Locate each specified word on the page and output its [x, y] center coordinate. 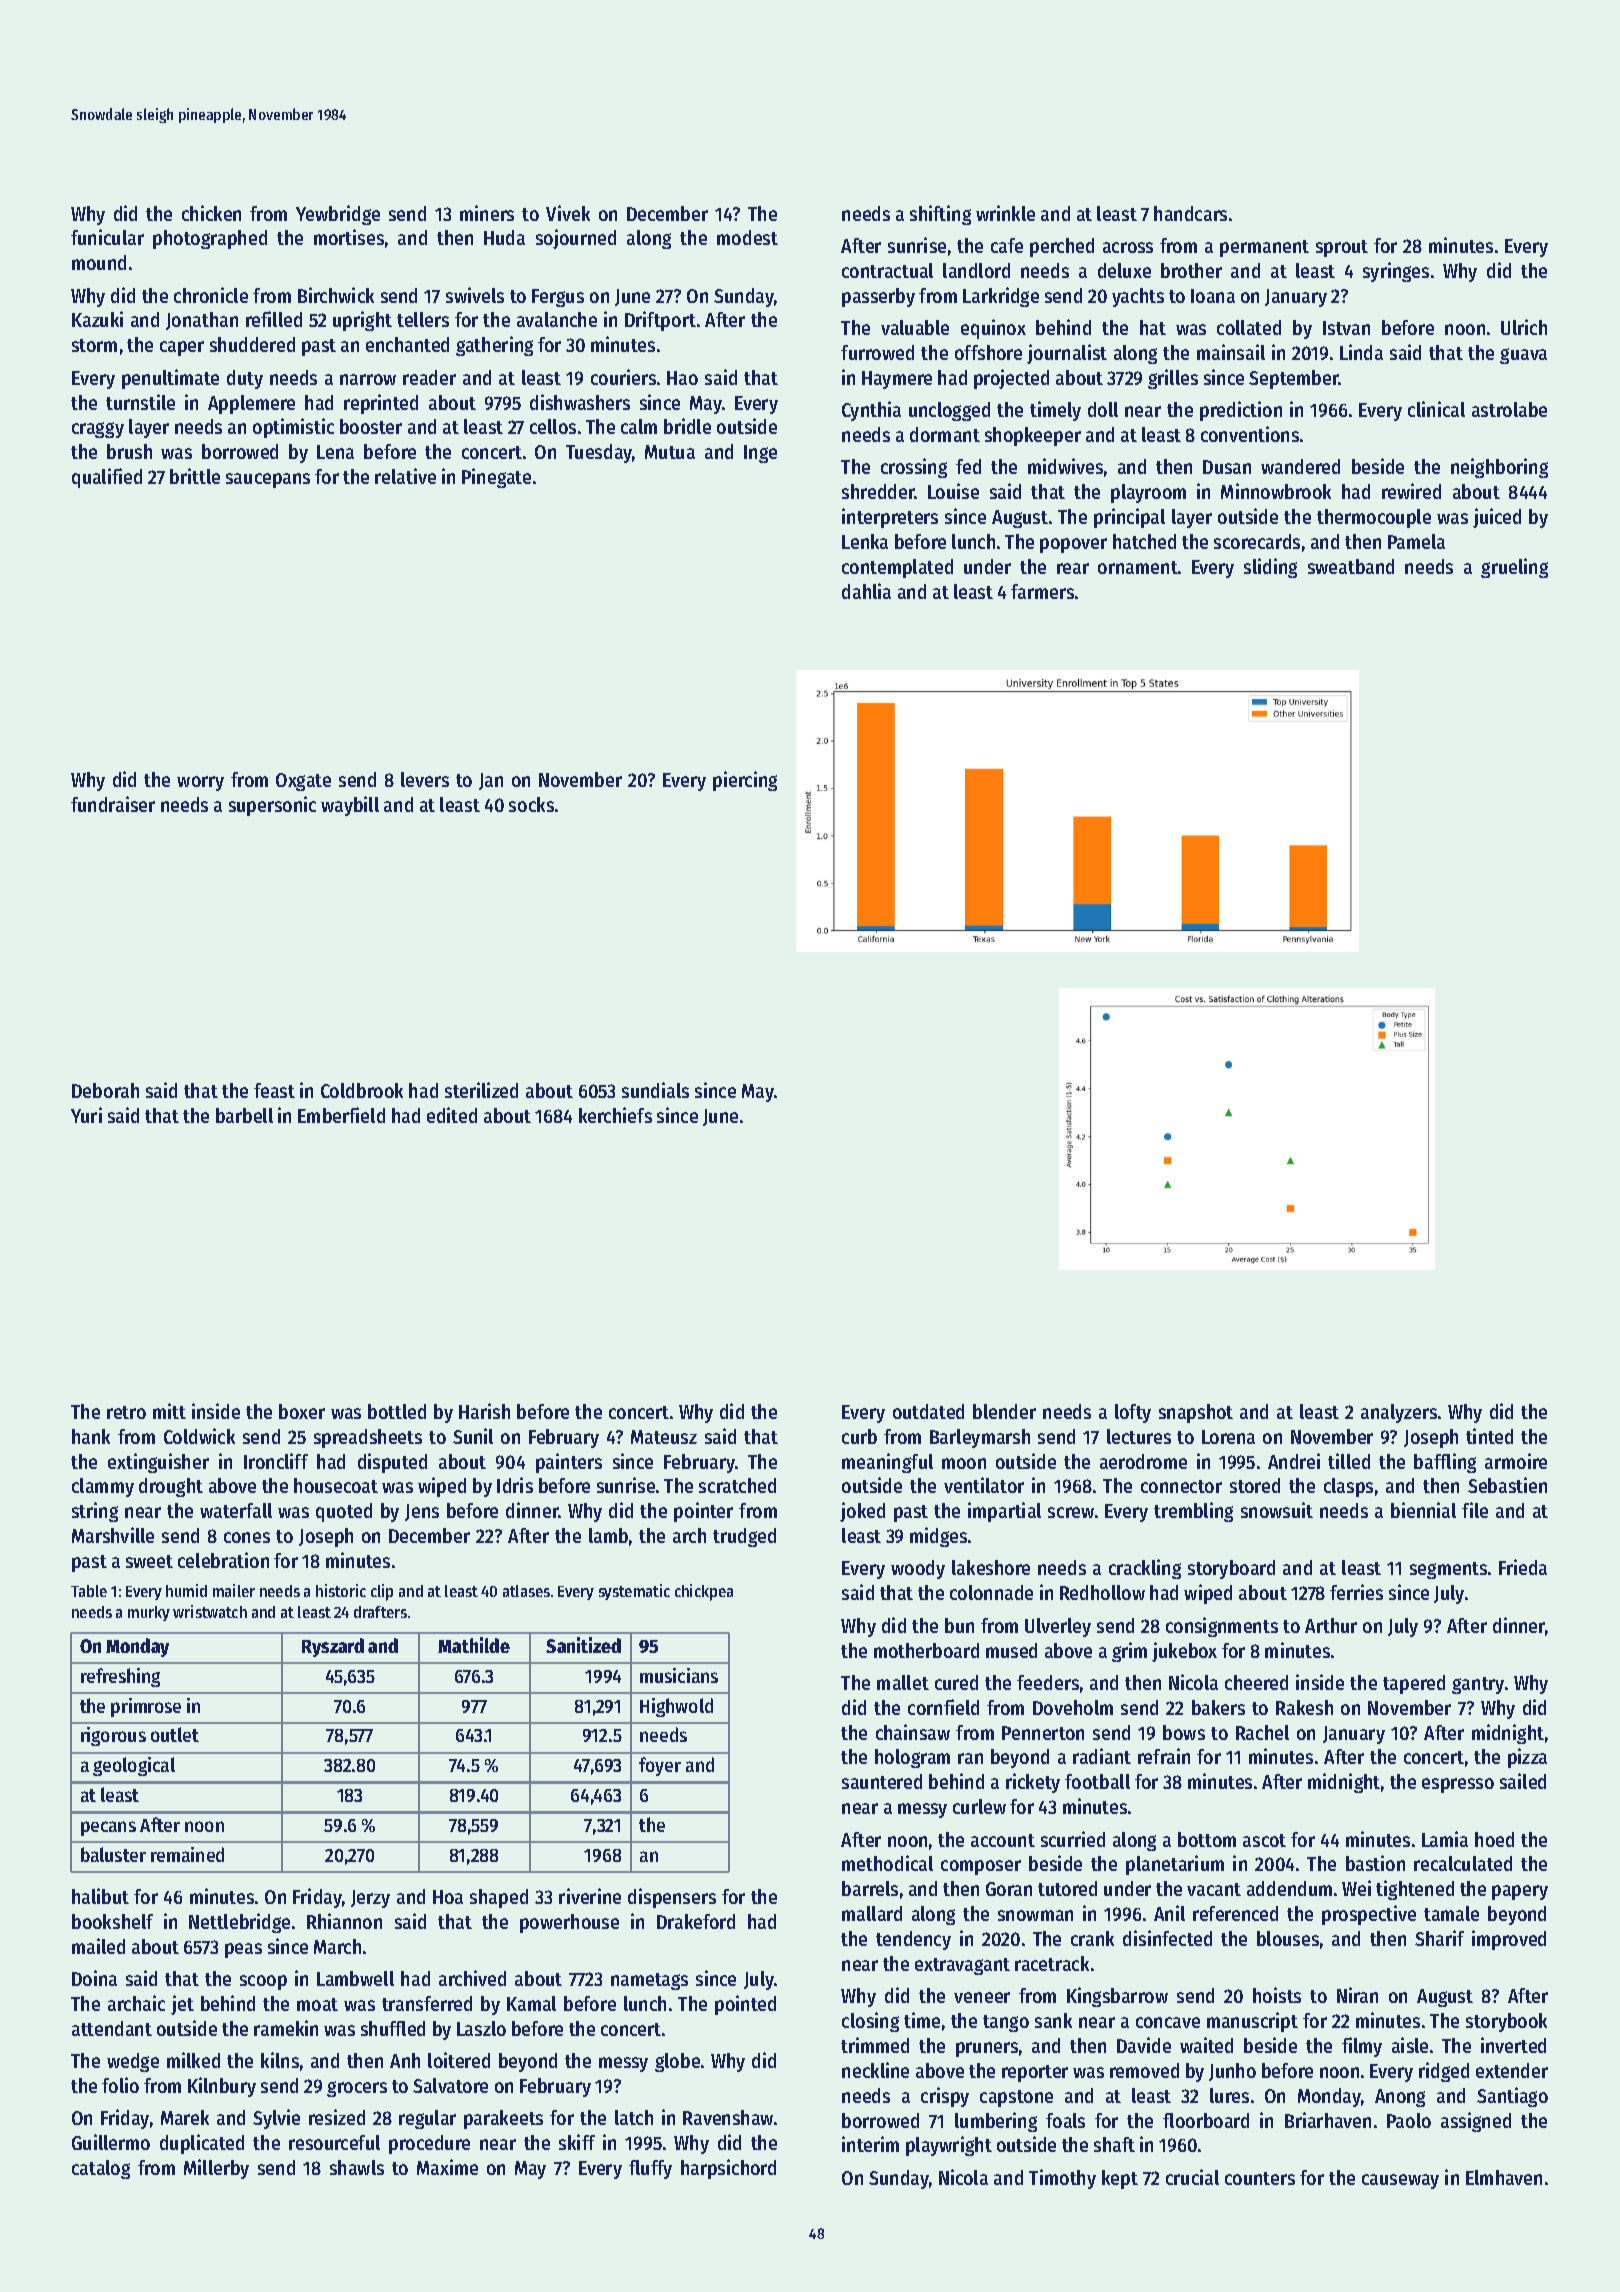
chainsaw [913, 1732]
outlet [175, 1734]
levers [425, 779]
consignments [1222, 1627]
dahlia [866, 591]
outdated [928, 1411]
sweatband [1351, 566]
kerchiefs [615, 1115]
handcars [1190, 213]
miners [487, 213]
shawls [357, 2167]
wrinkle [1005, 213]
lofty [1133, 1413]
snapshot [1196, 1413]
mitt [169, 1411]
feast [274, 1090]
